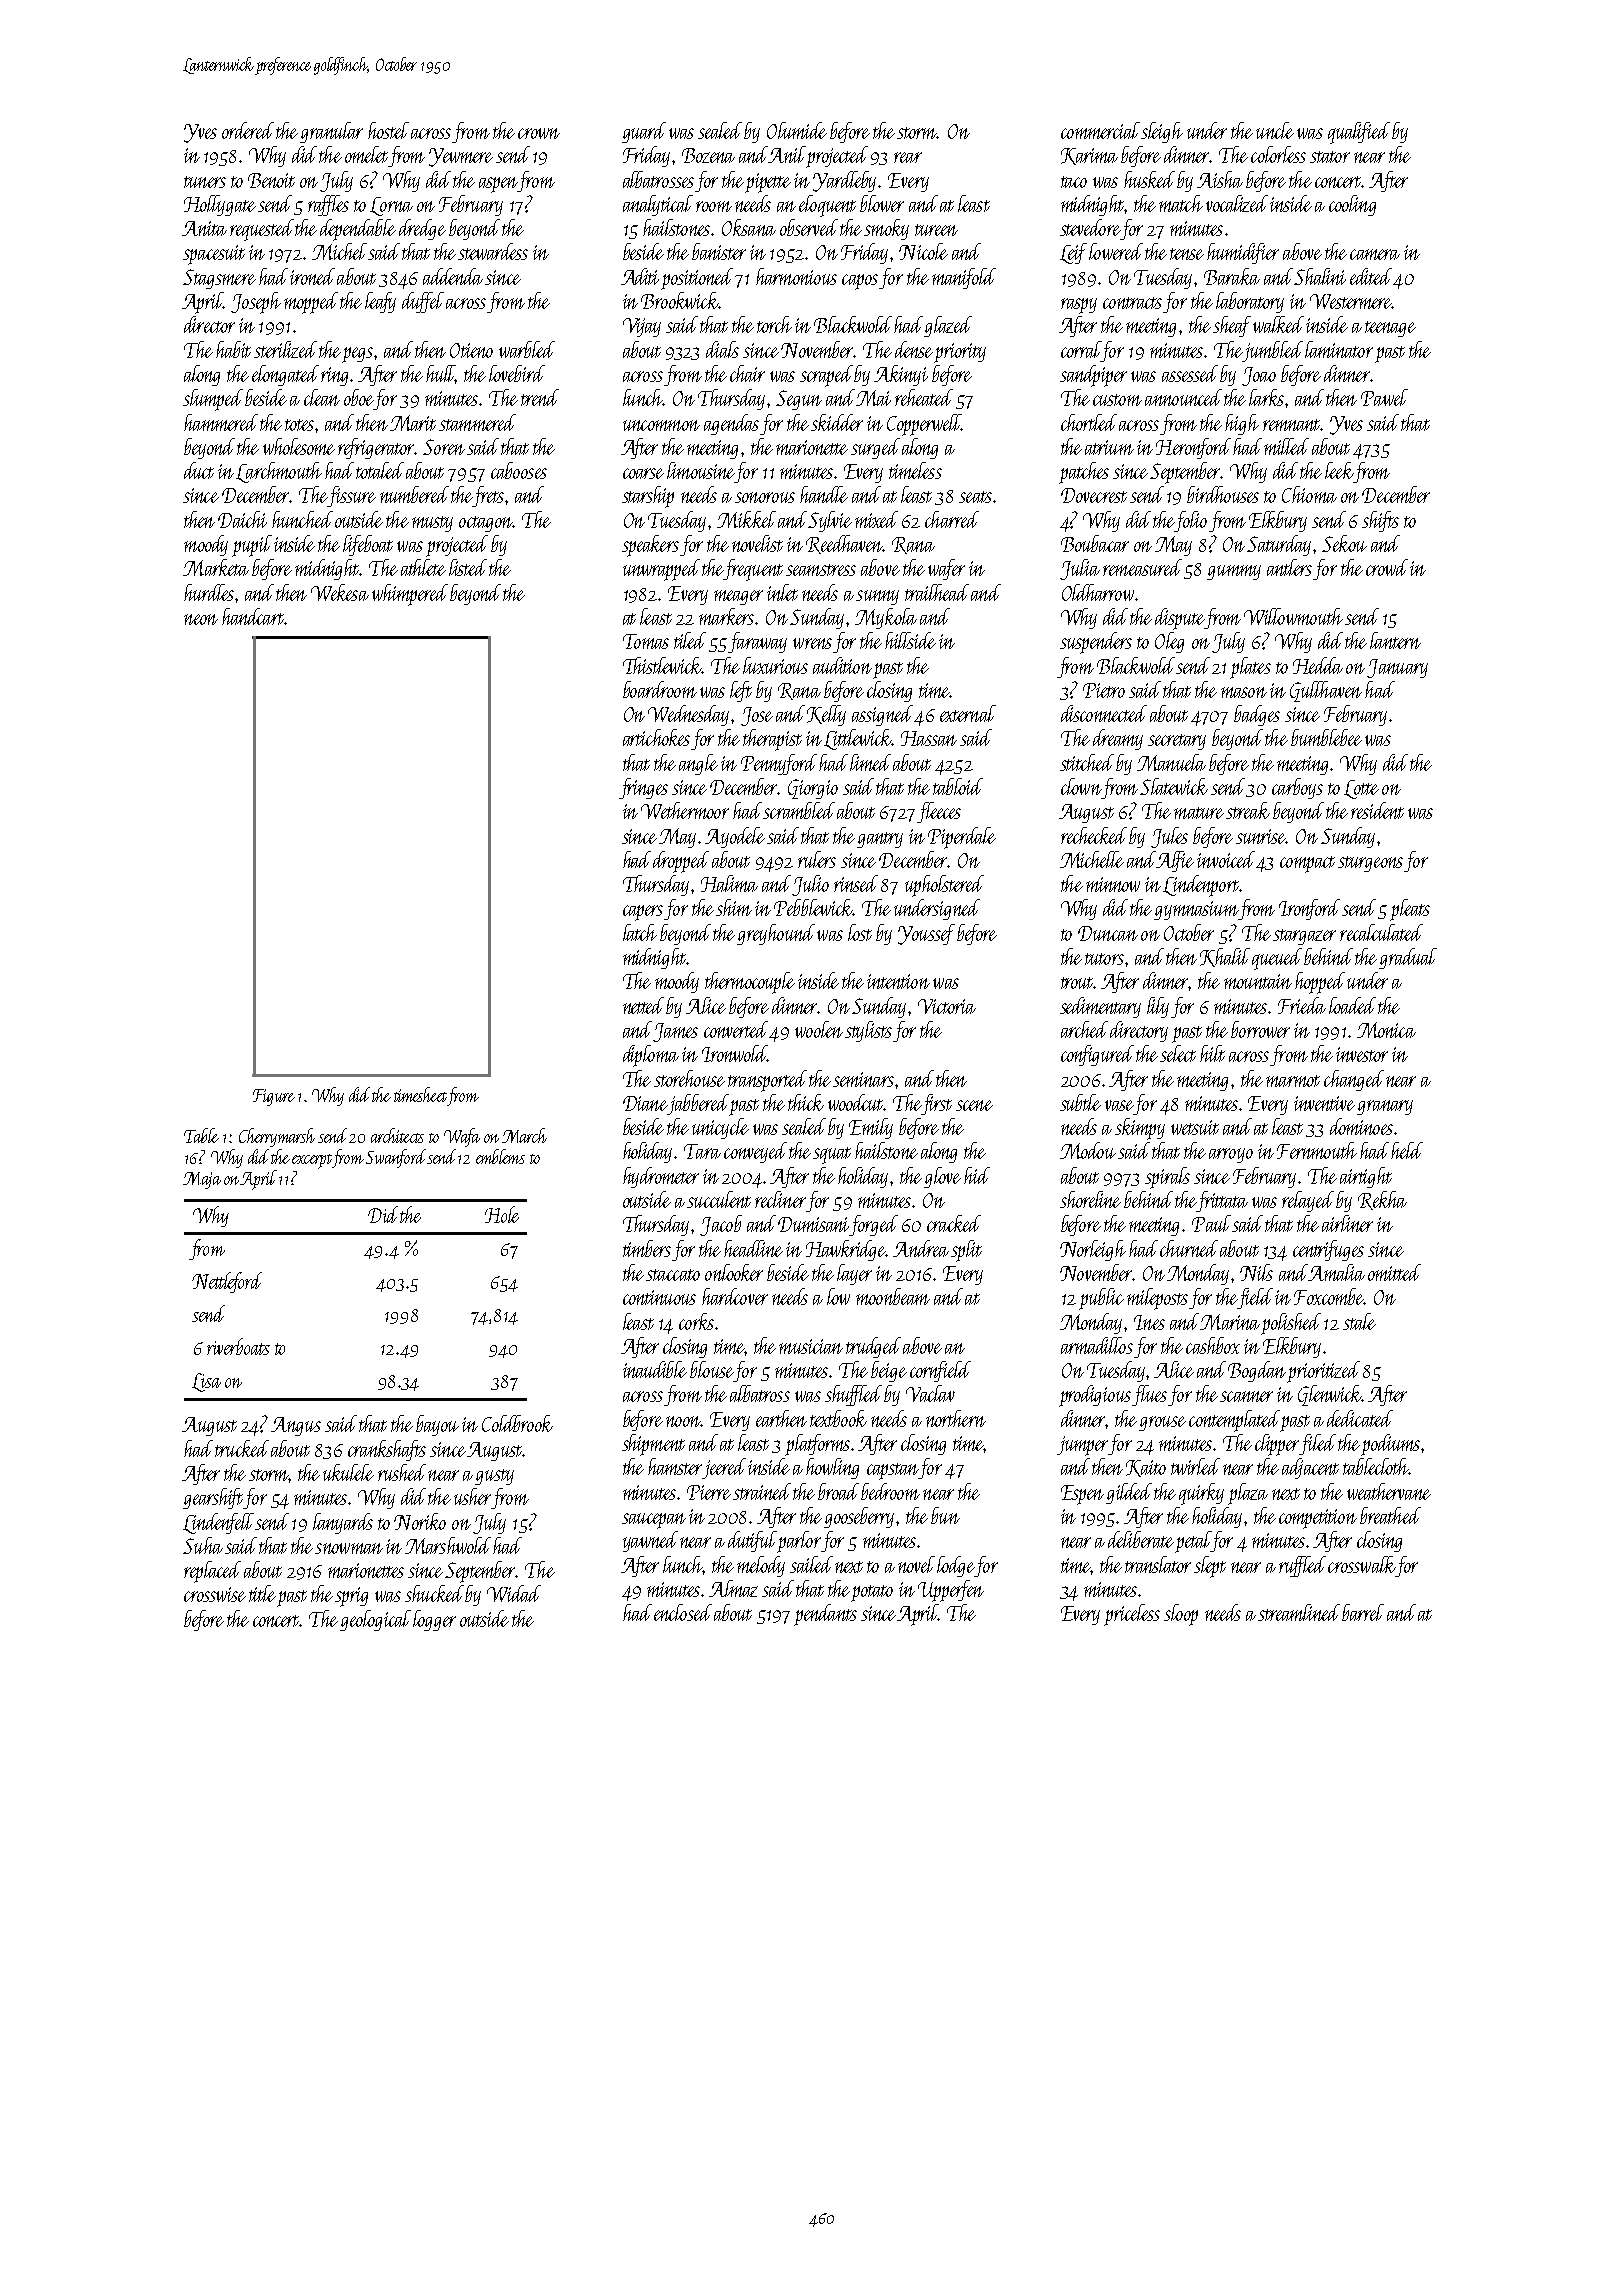 This screenshot has height=2292, width=1620. What do you see at coordinates (735, 1296) in the screenshot?
I see `hardcover` at bounding box center [735, 1296].
